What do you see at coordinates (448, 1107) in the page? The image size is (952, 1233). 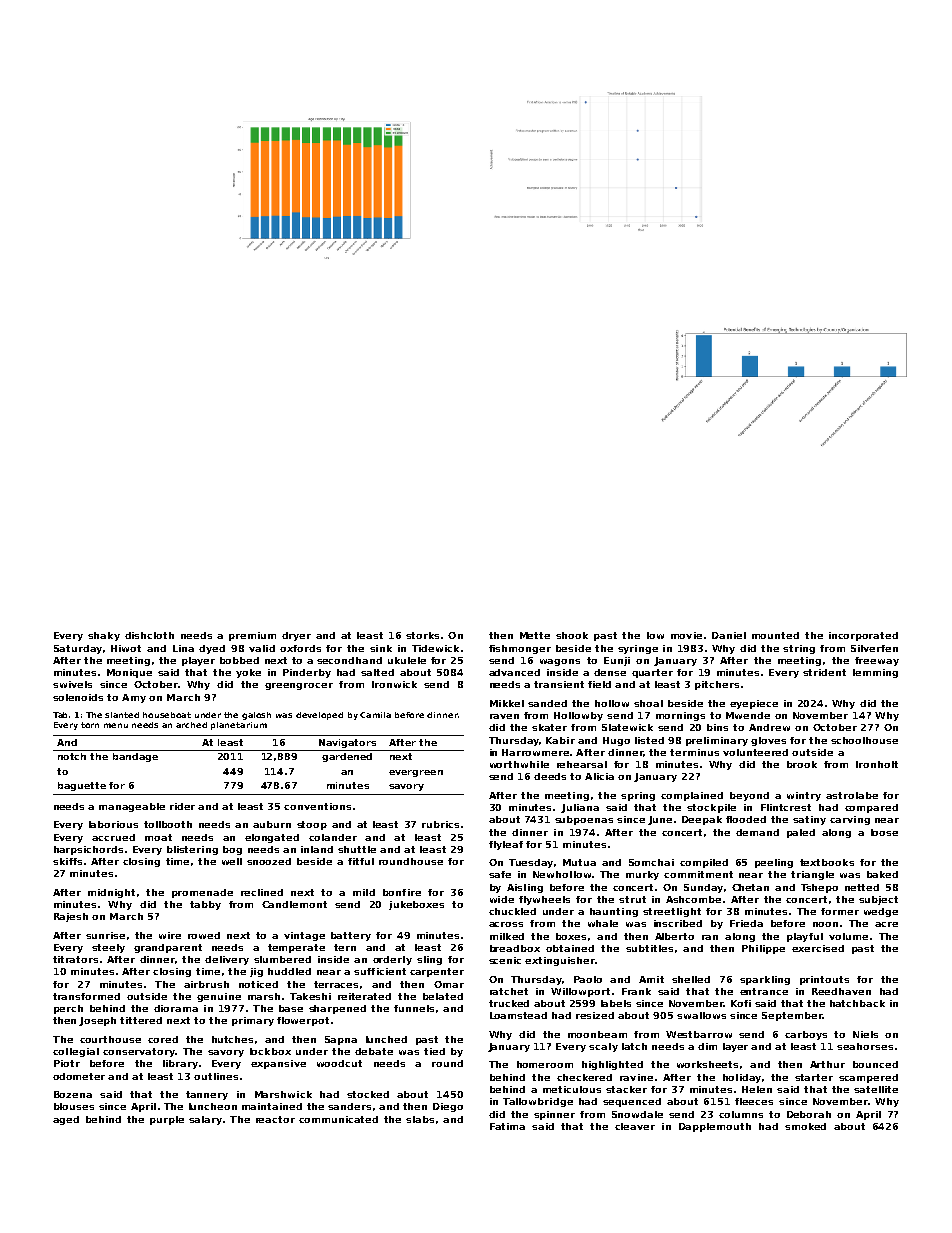 I see `Diego` at bounding box center [448, 1107].
